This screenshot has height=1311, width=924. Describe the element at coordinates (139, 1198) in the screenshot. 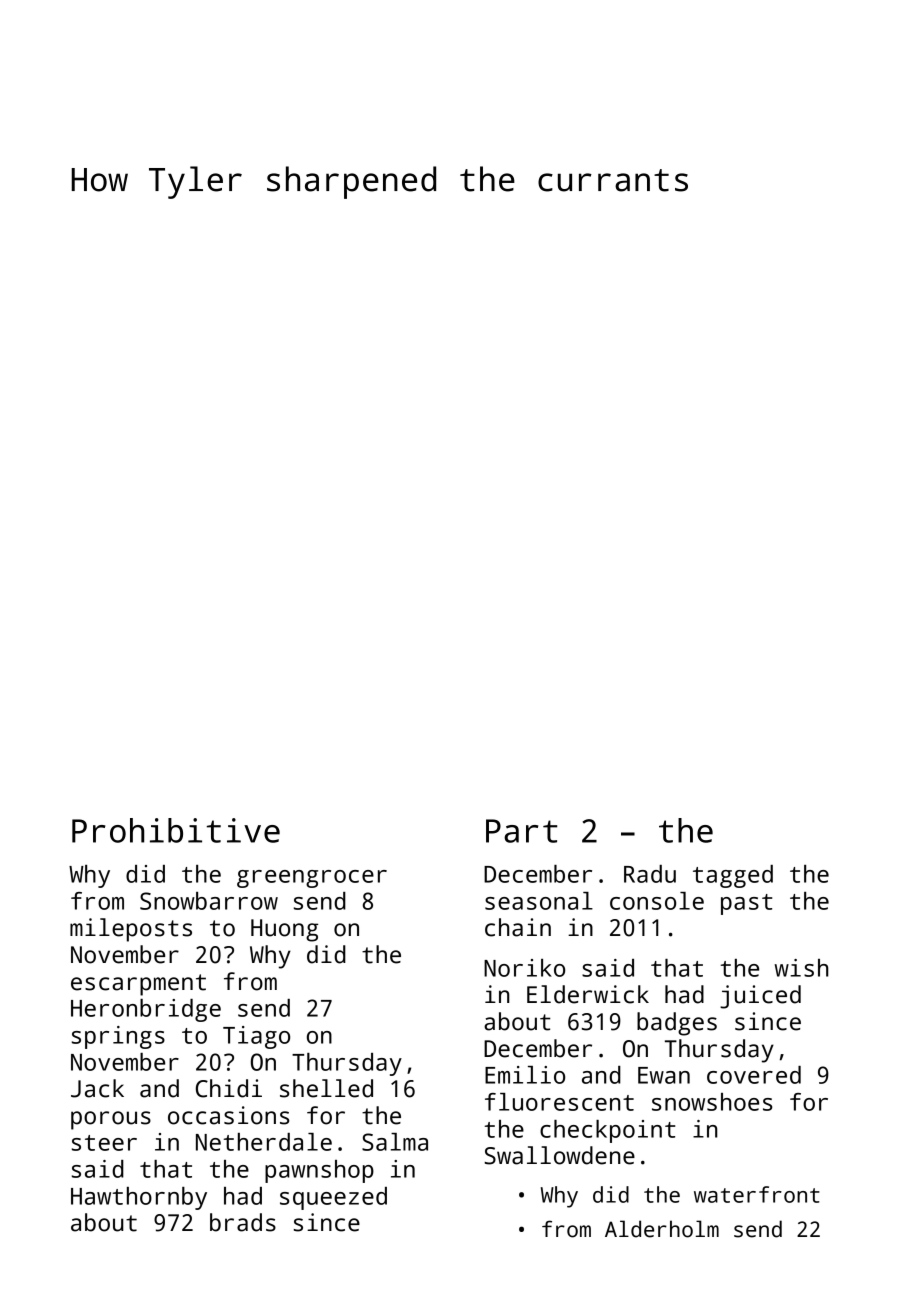

I see `Hawthornby` at that location.
